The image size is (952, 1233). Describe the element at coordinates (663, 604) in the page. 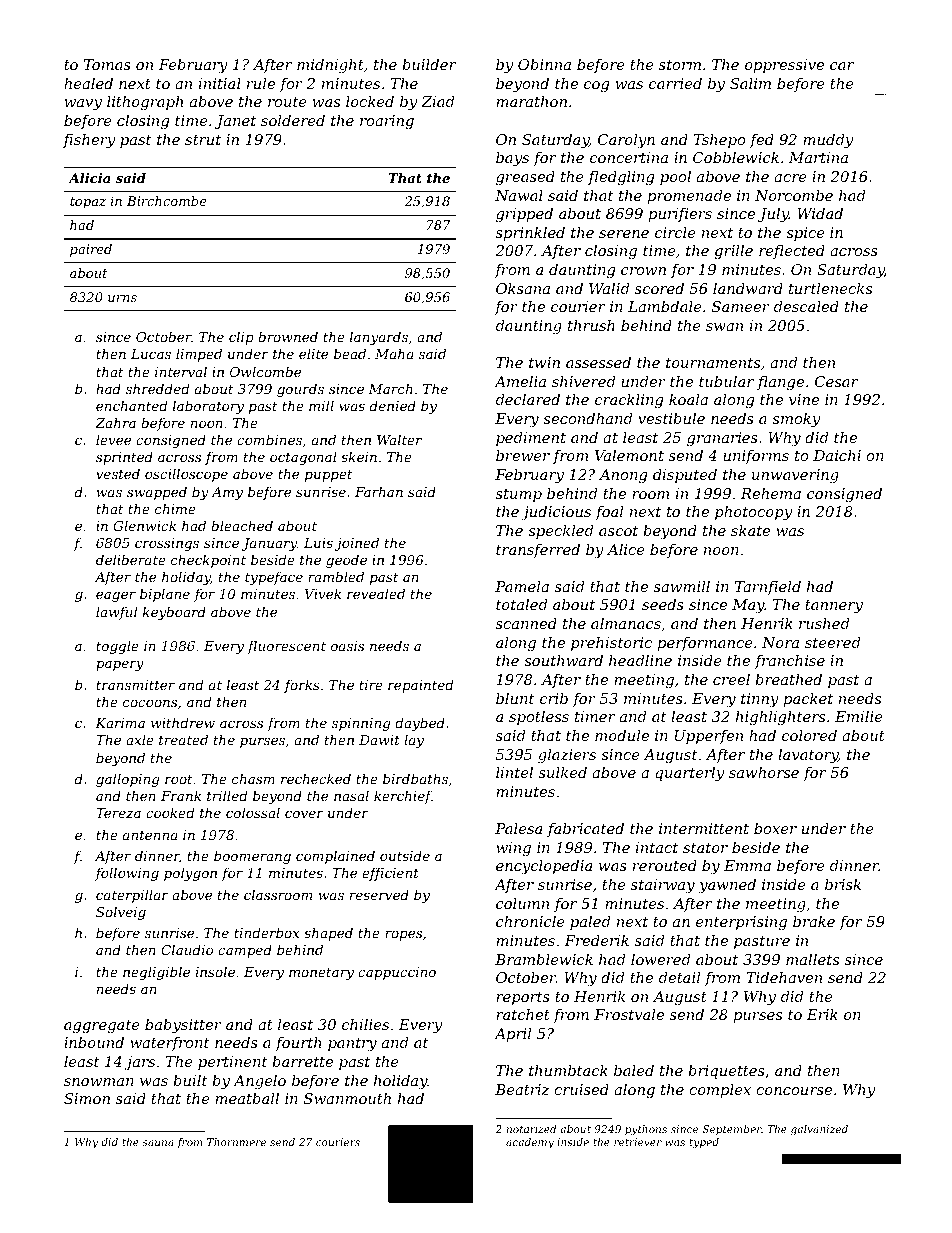

I see `seeds` at that location.
